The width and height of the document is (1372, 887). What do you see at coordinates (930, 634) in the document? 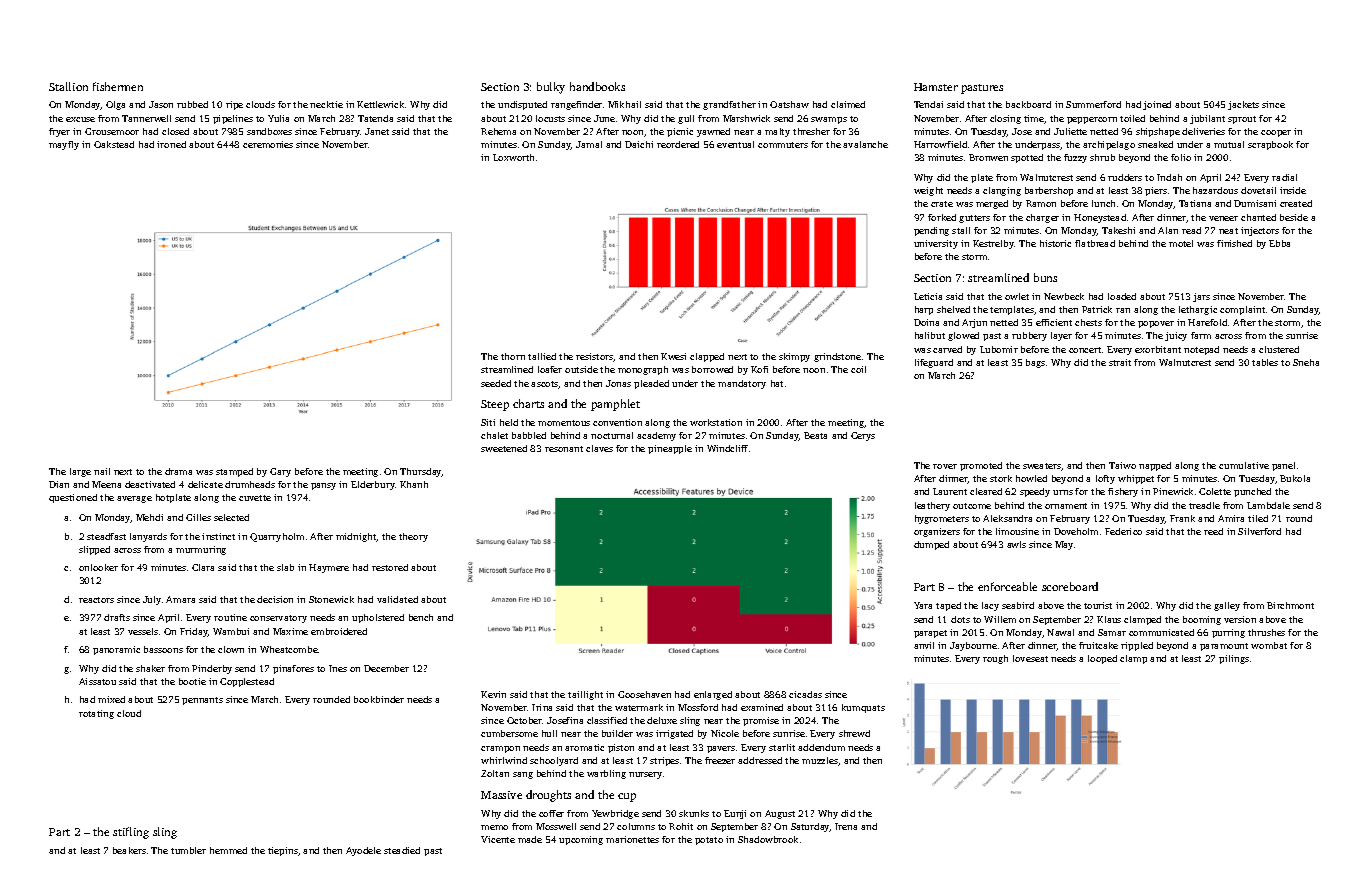
I see `parapet` at bounding box center [930, 634].
